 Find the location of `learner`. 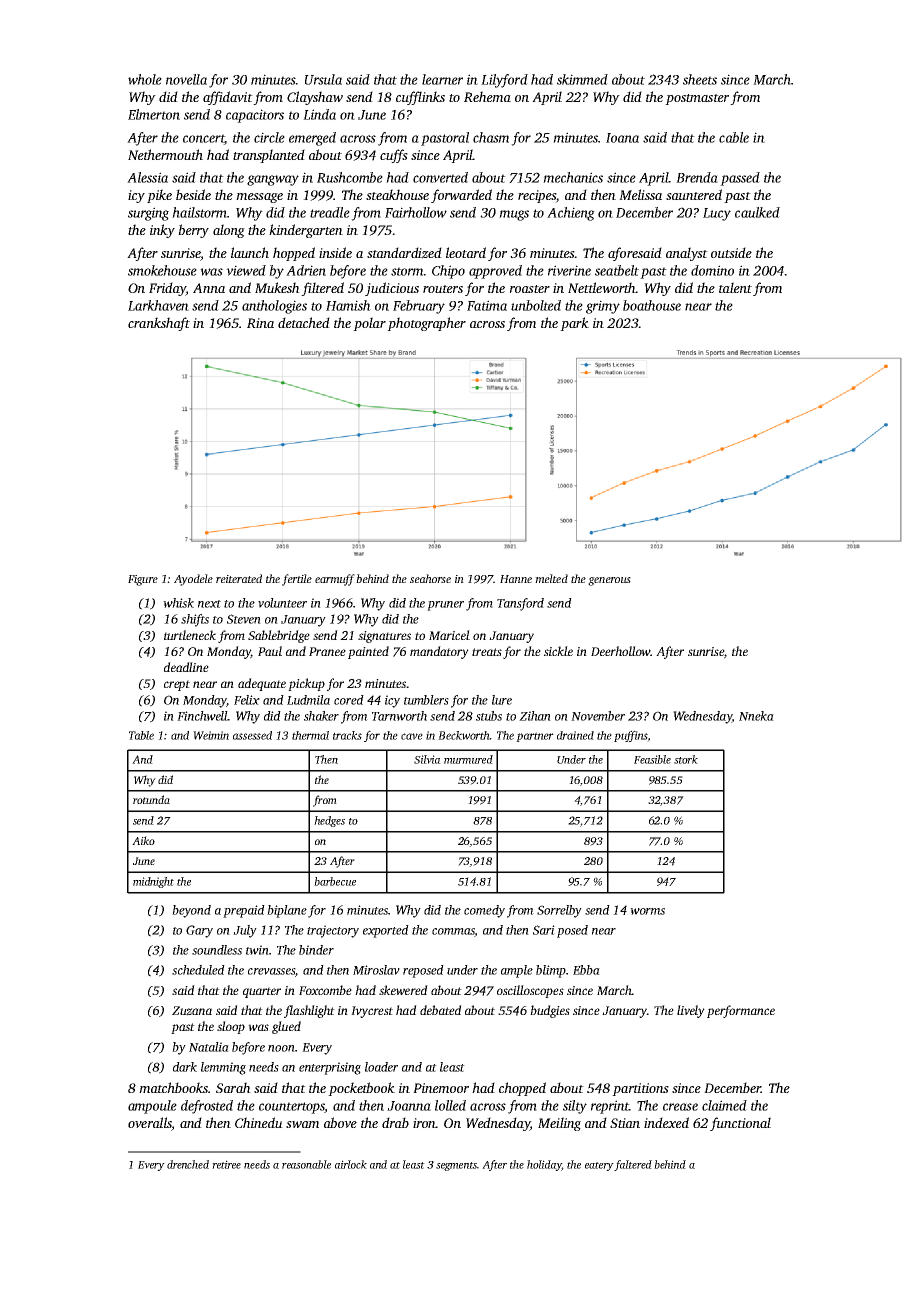

learner is located at coordinates (442, 79).
